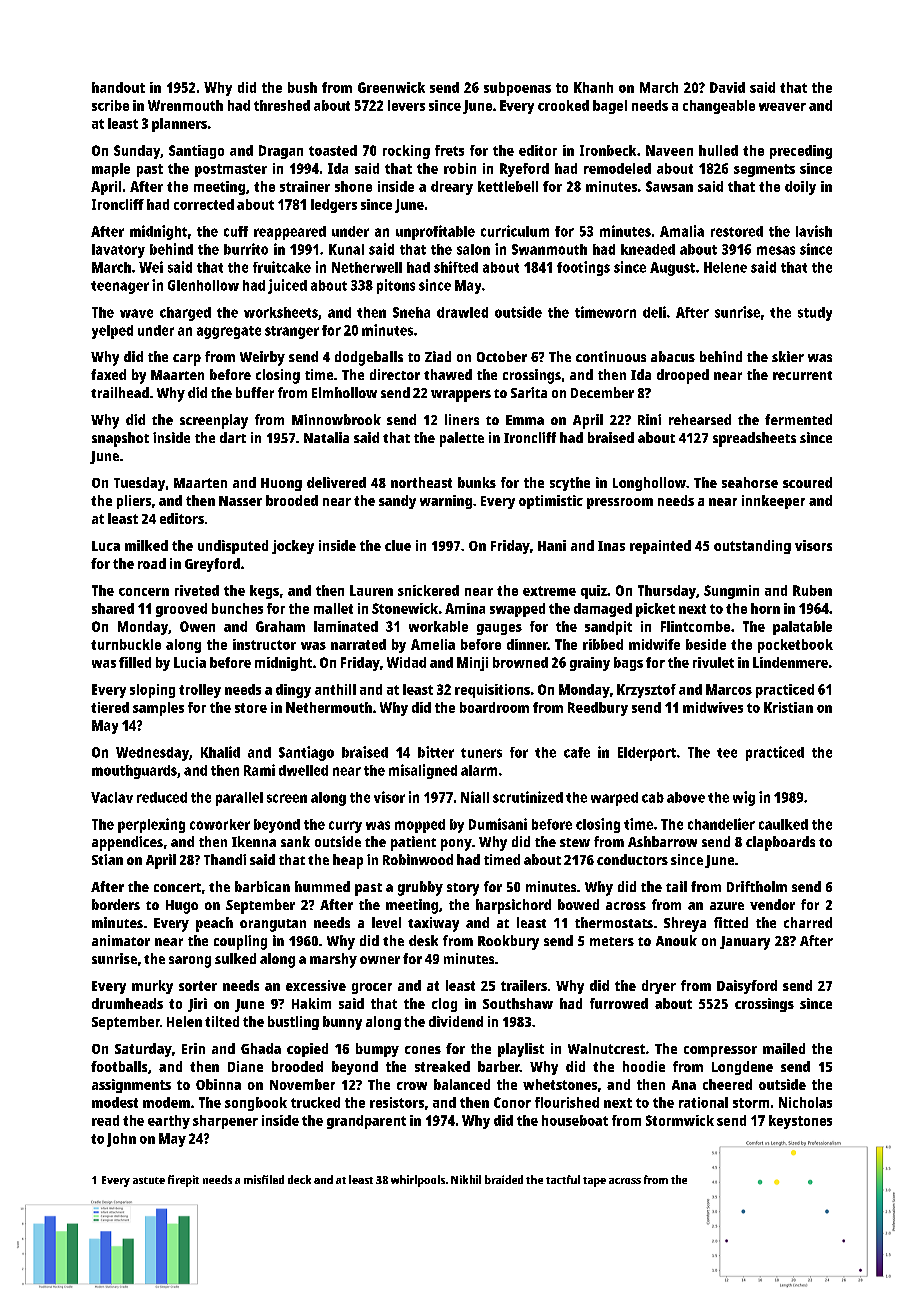 The width and height of the screenshot is (924, 1308). Describe the element at coordinates (593, 87) in the screenshot. I see `Khanh` at that location.
